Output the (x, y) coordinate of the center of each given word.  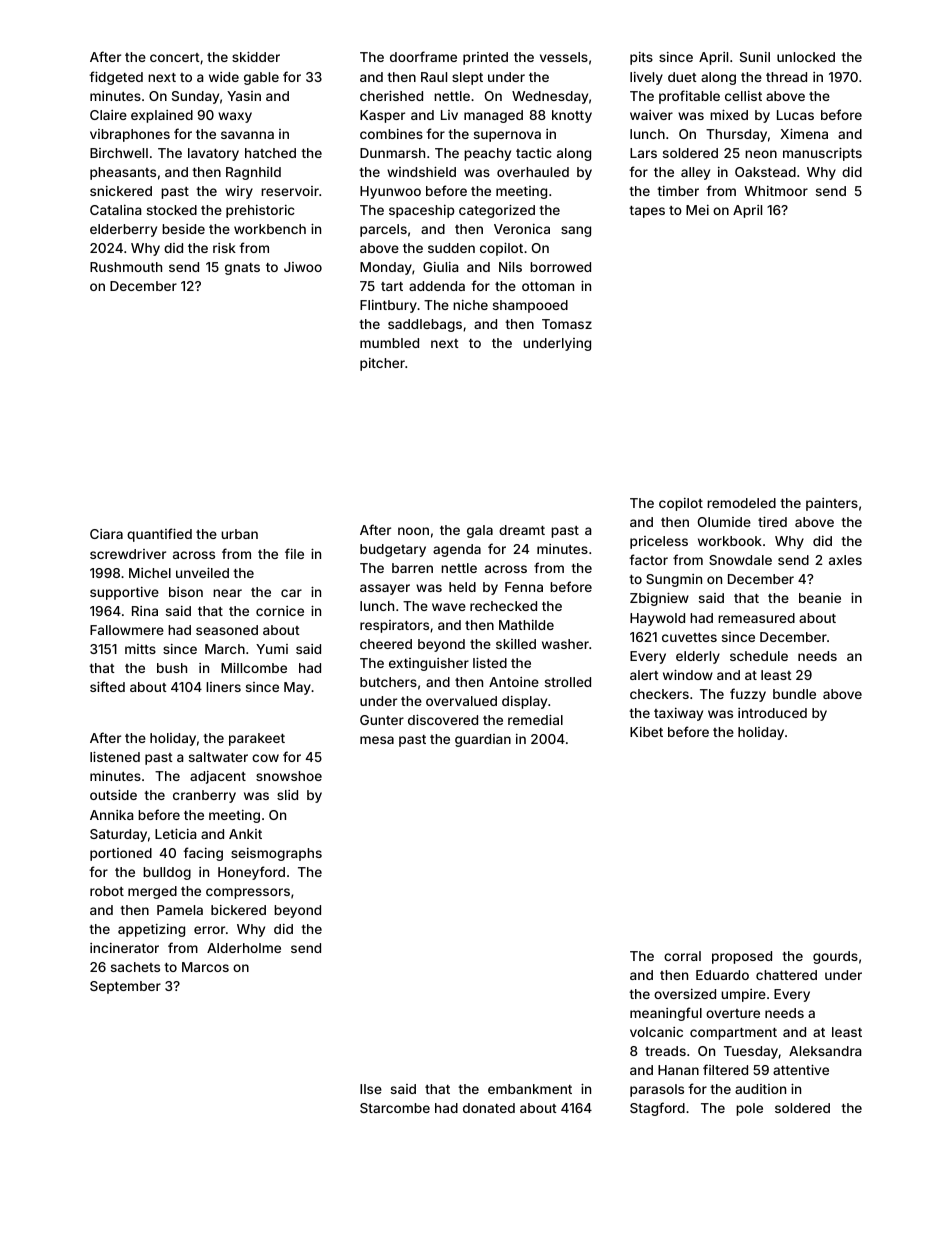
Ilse (371, 1089)
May (297, 688)
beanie (820, 598)
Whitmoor (776, 191)
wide (224, 77)
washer (565, 644)
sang (576, 231)
